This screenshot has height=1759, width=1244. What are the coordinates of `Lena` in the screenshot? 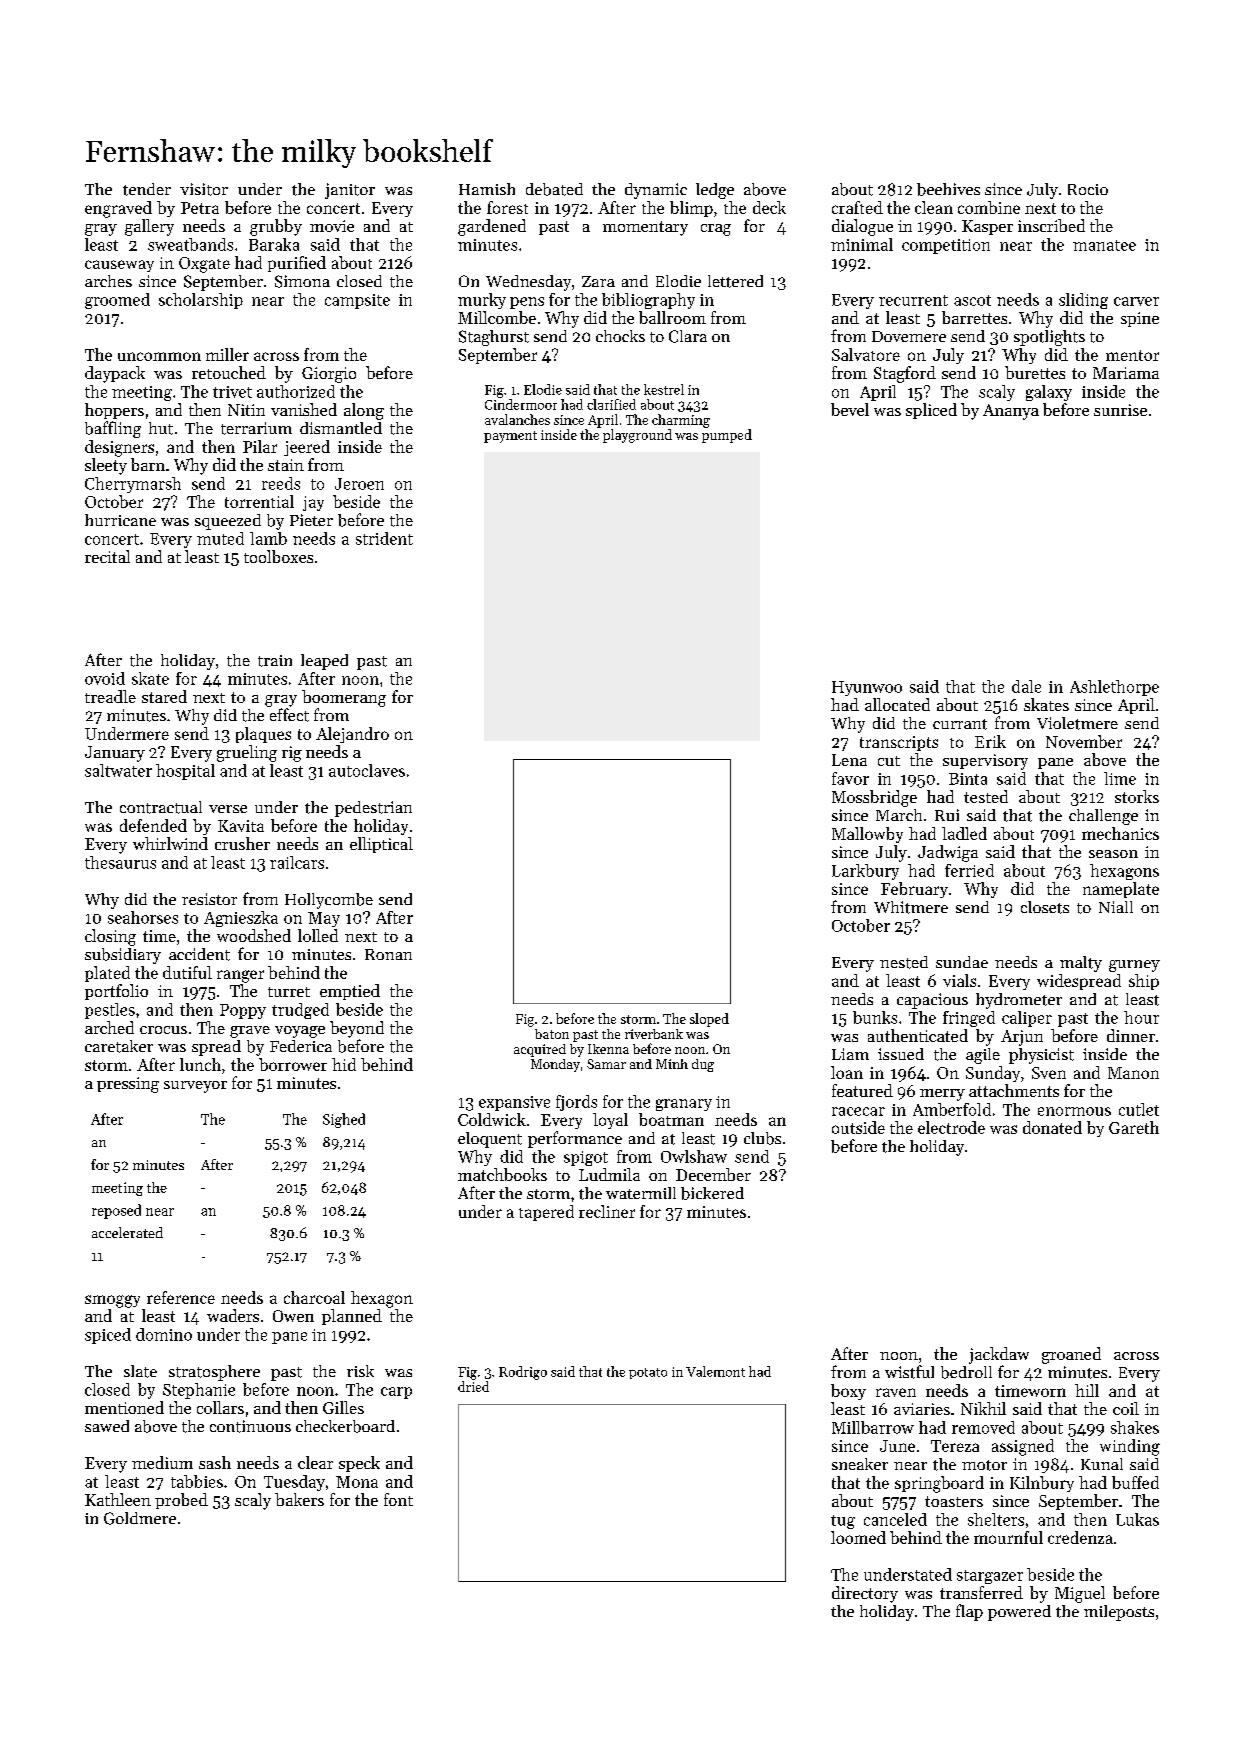 It's located at (849, 760).
